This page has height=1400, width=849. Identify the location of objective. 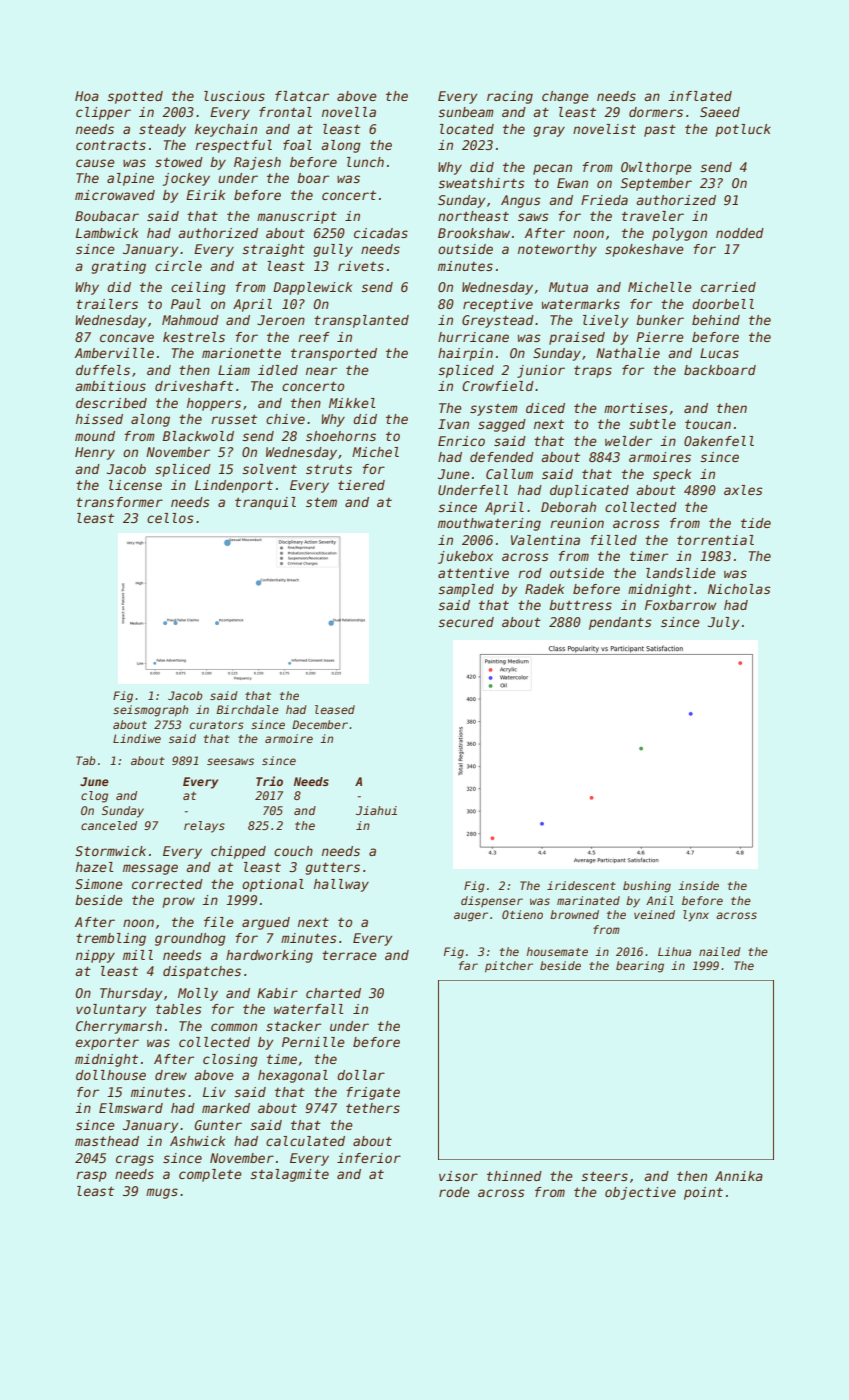
(640, 1193).
